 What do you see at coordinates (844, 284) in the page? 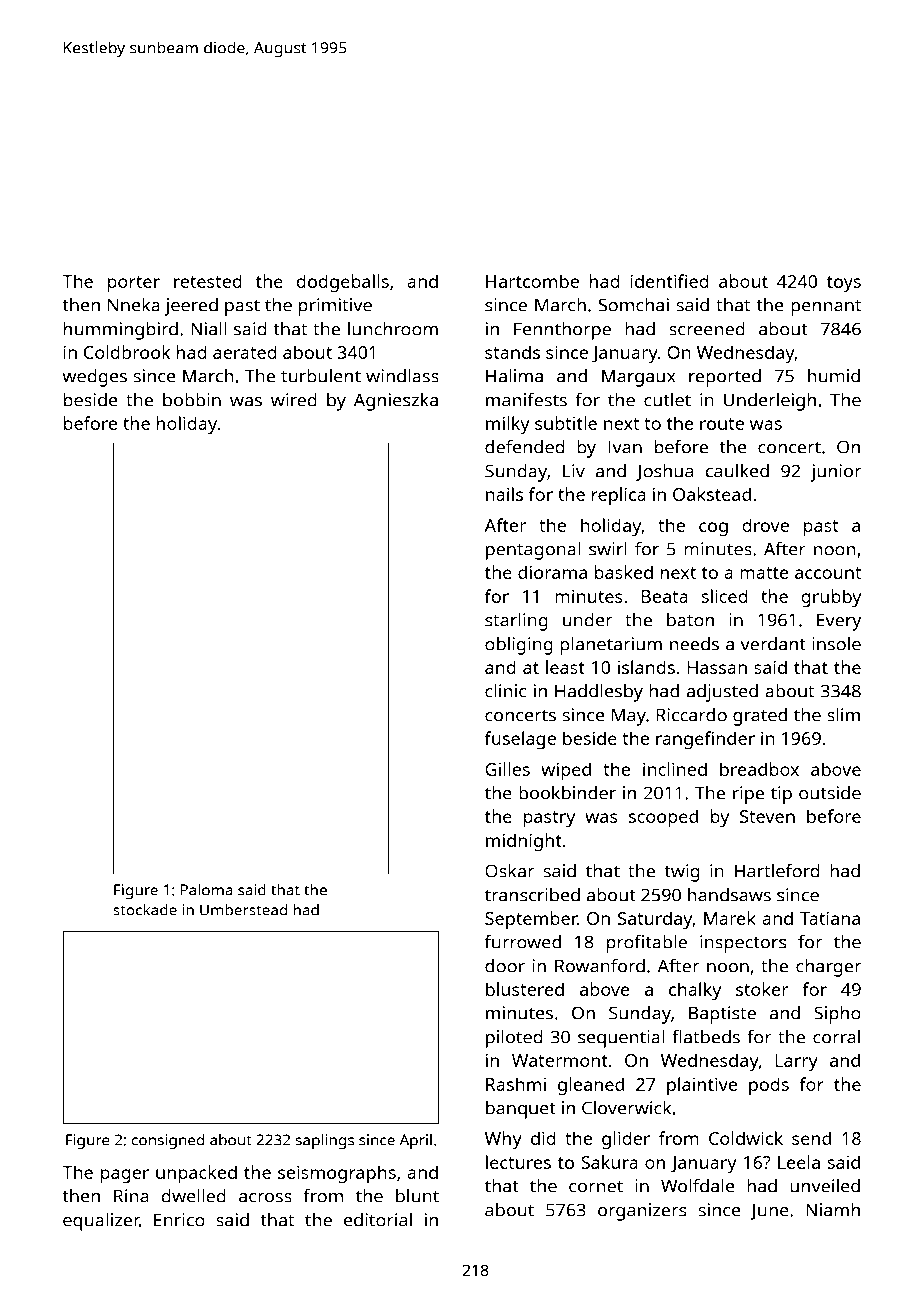
I see `toys` at bounding box center [844, 284].
